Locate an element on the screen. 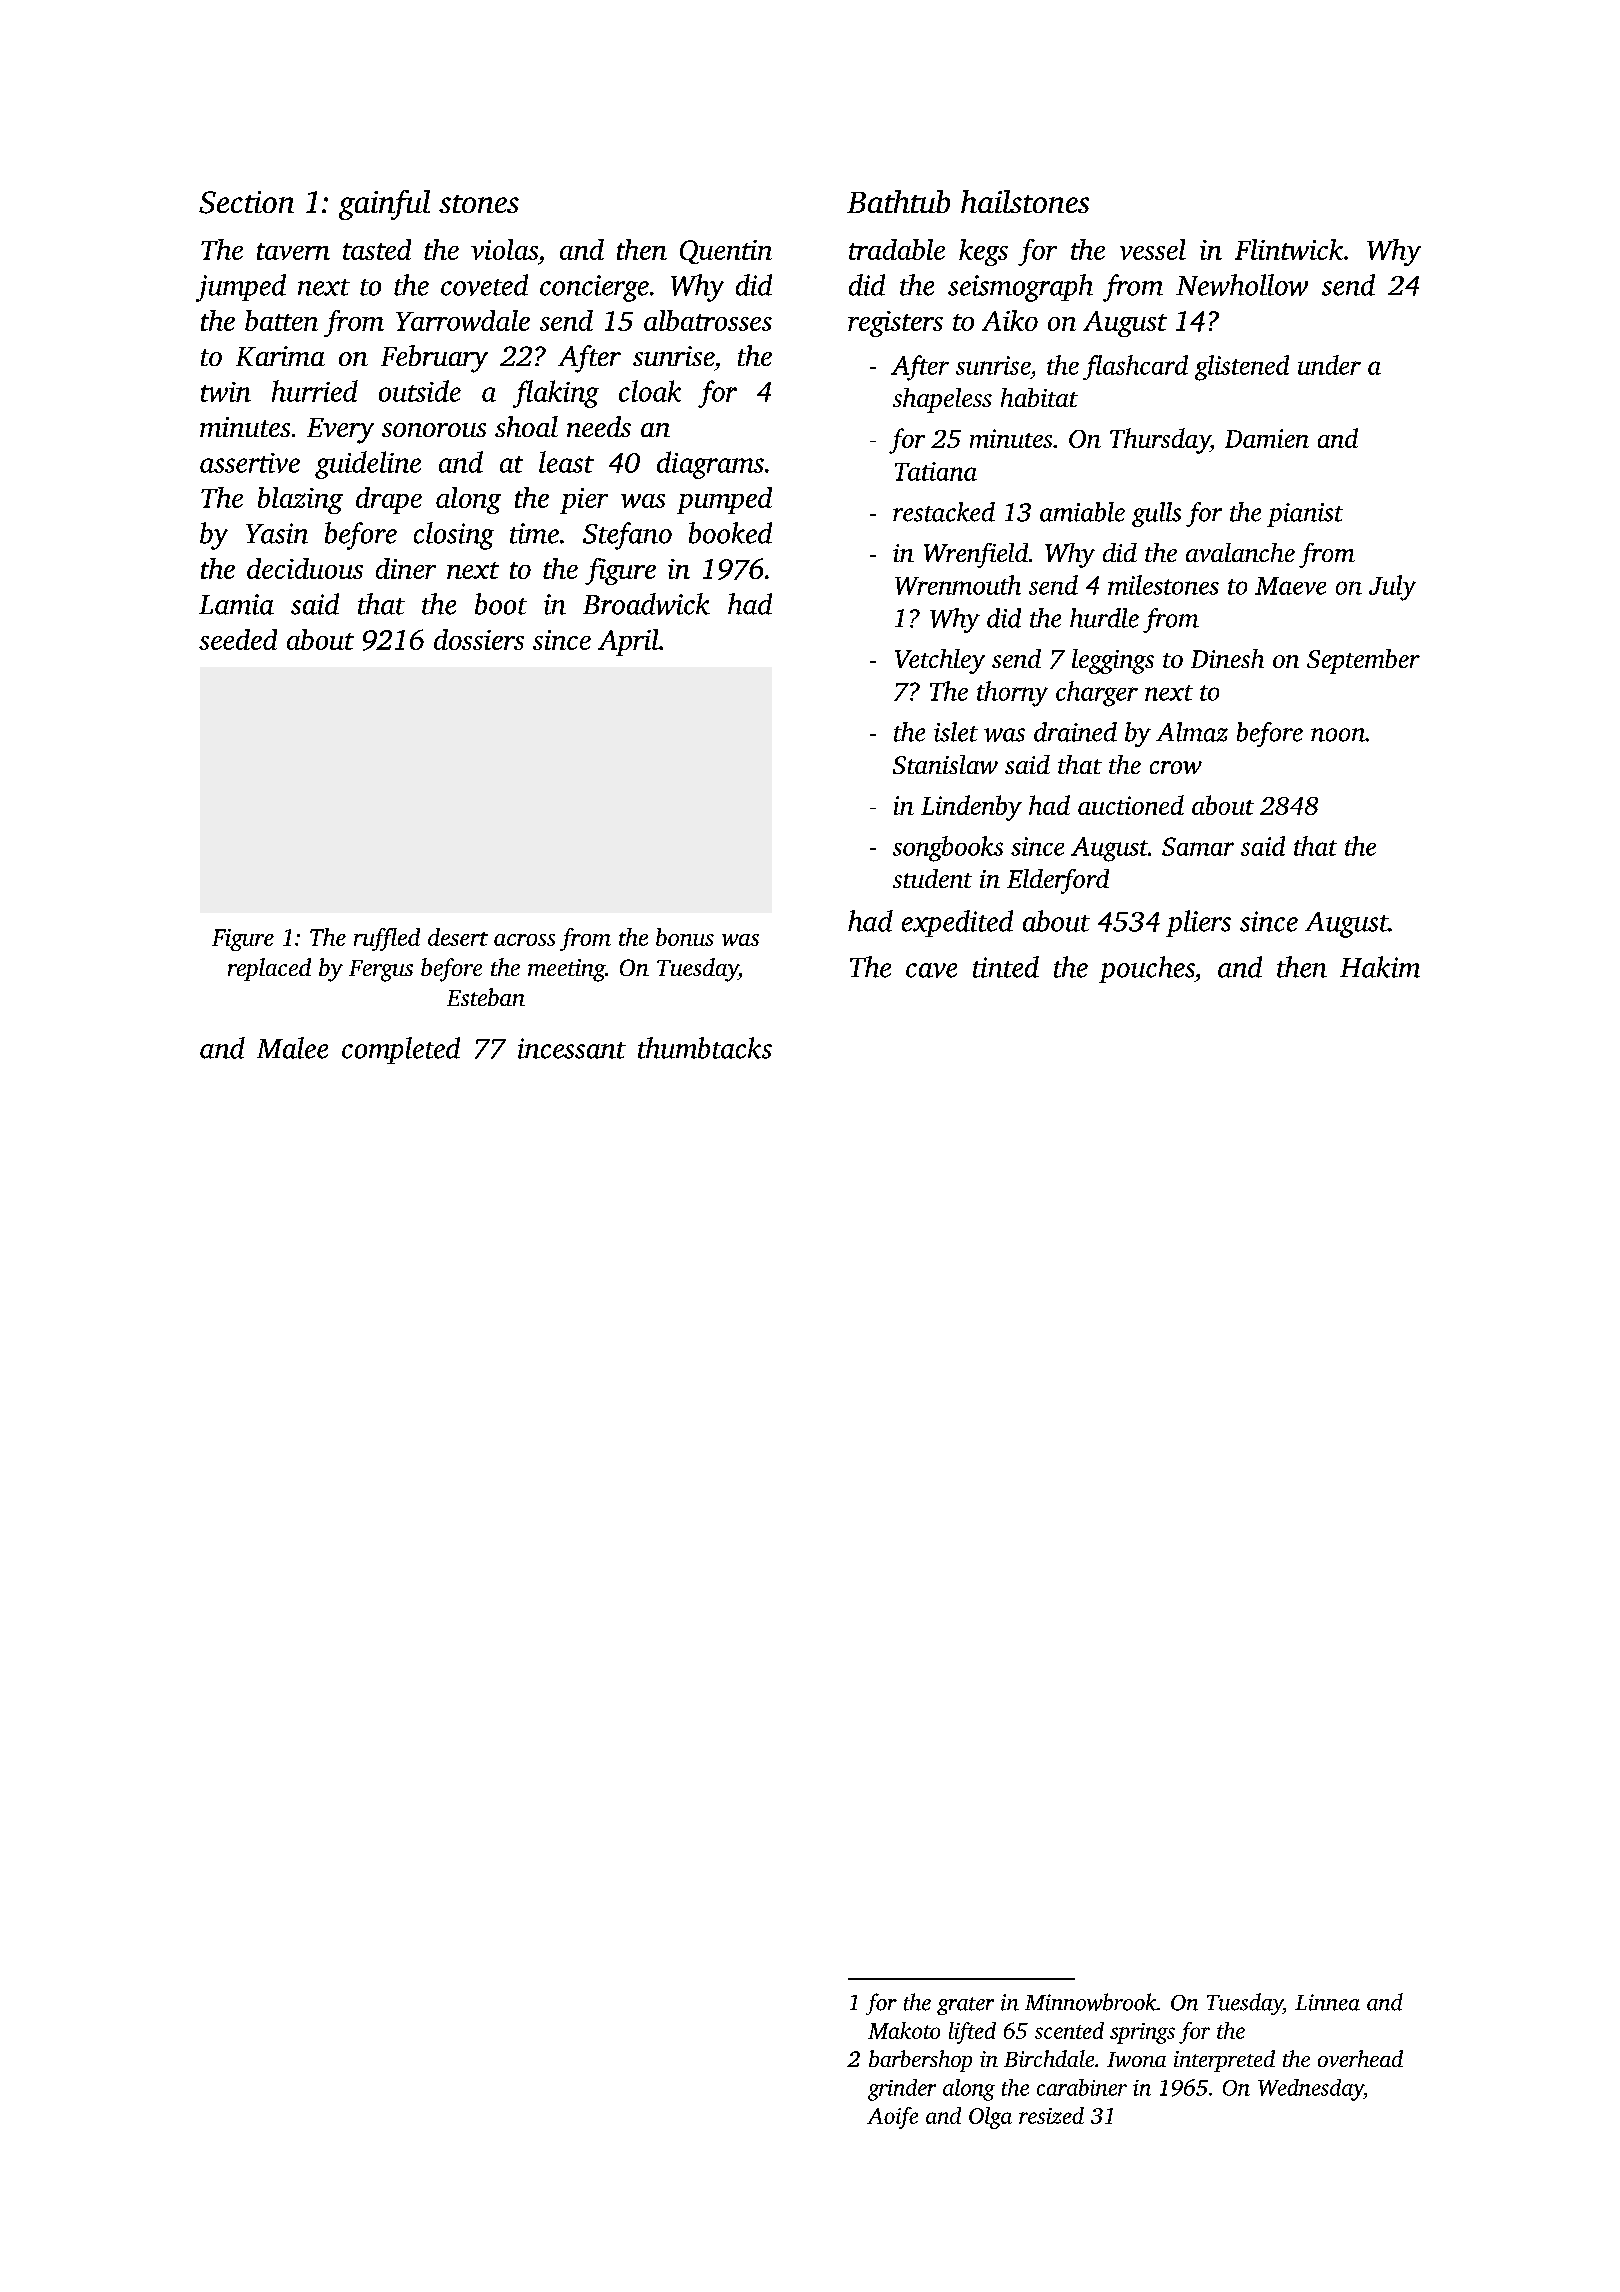 This screenshot has width=1620, height=2292. expedited is located at coordinates (957, 923).
